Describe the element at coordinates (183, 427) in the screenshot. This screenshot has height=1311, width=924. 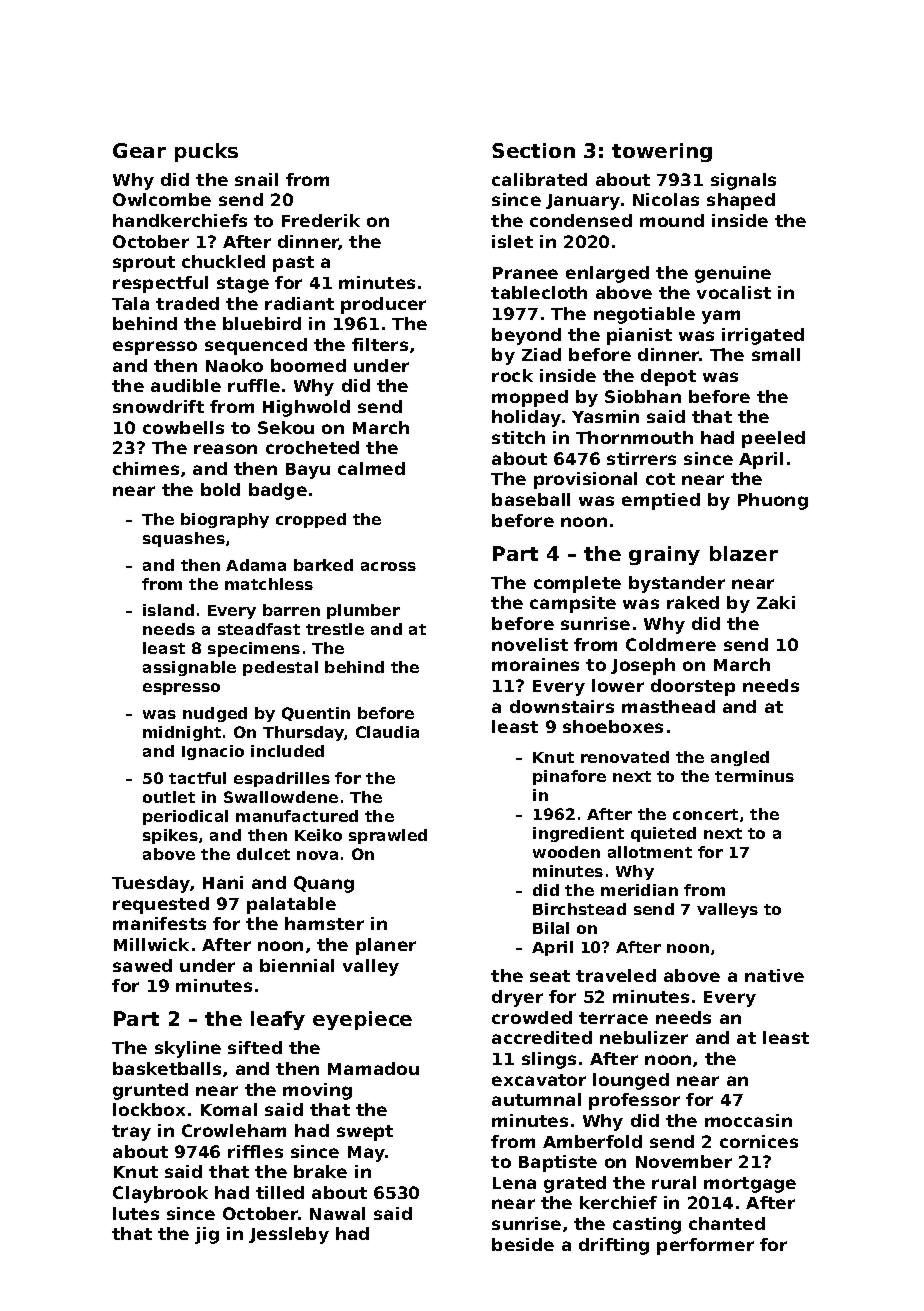
I see `cowbells` at that location.
